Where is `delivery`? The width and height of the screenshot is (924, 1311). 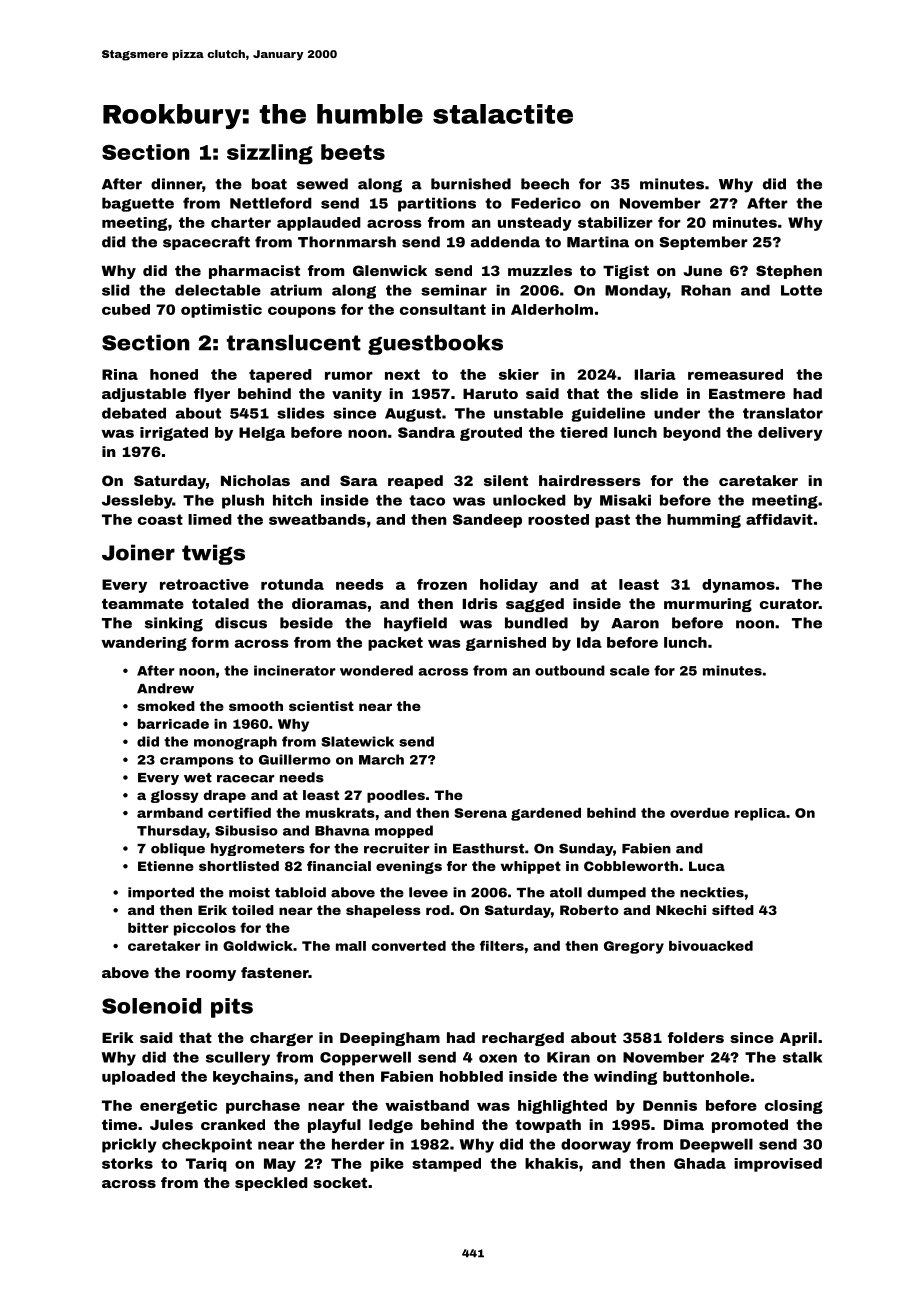 delivery is located at coordinates (790, 434).
